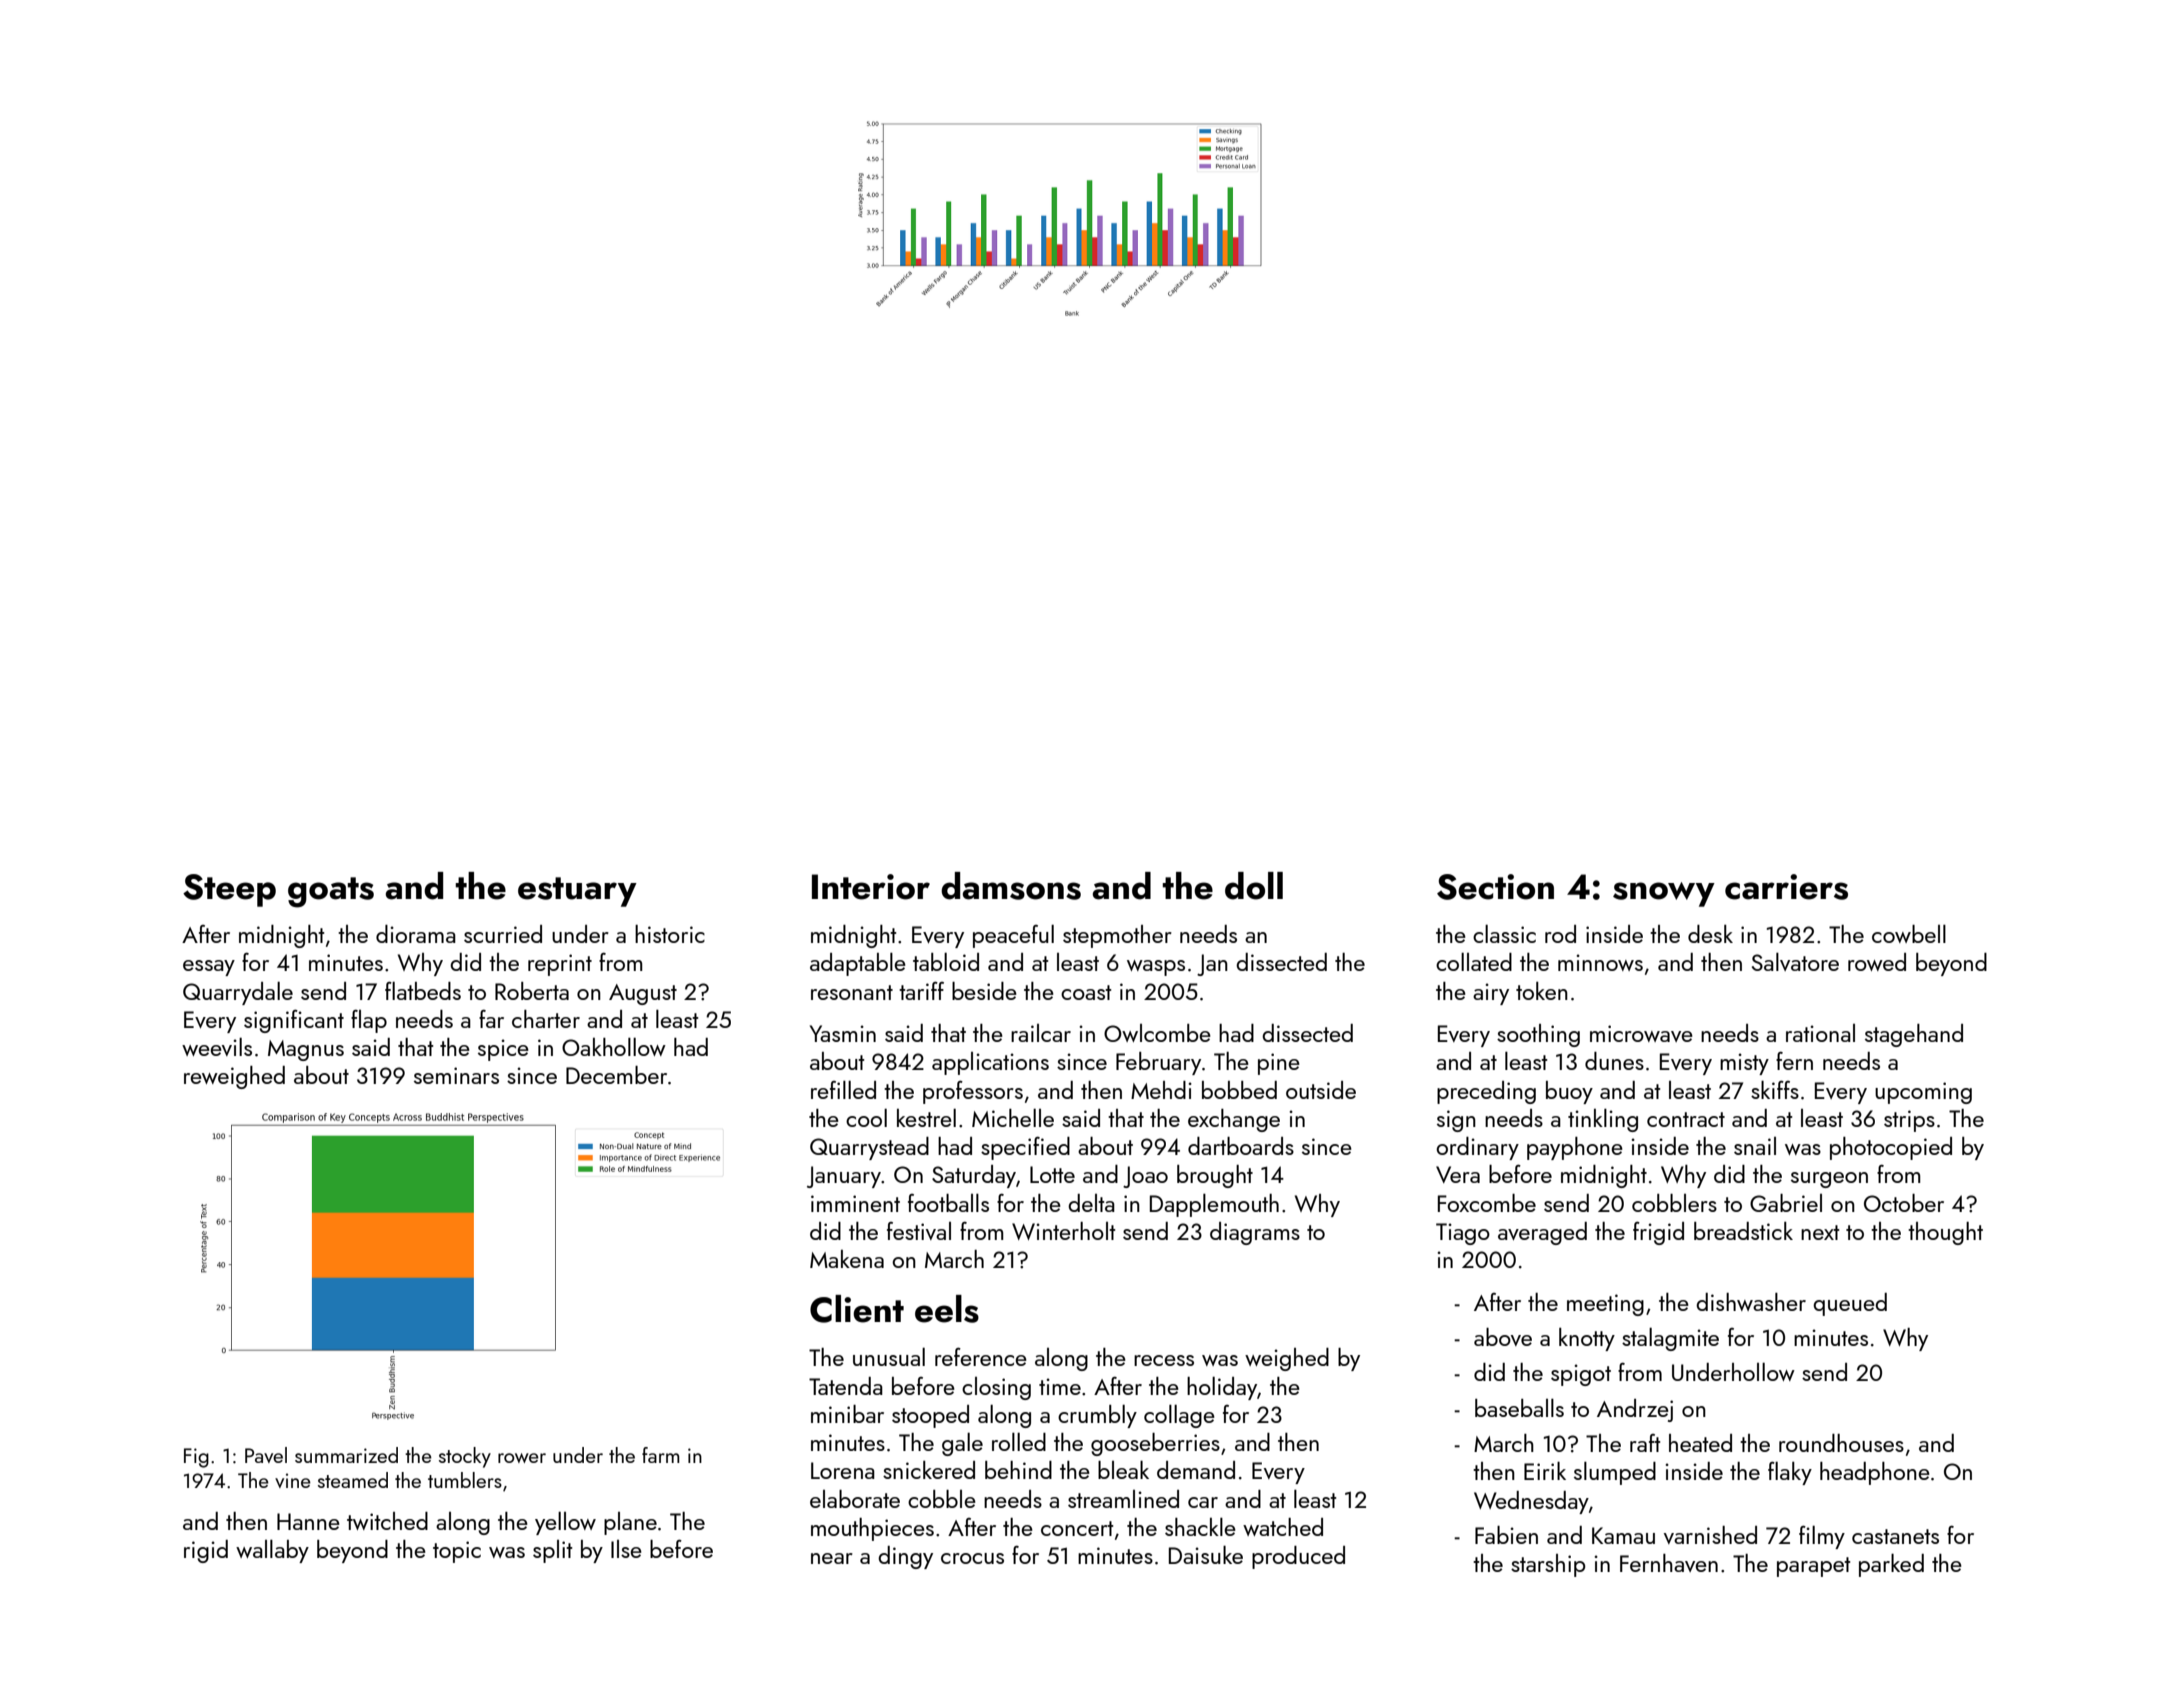  I want to click on parked, so click(1891, 1565).
